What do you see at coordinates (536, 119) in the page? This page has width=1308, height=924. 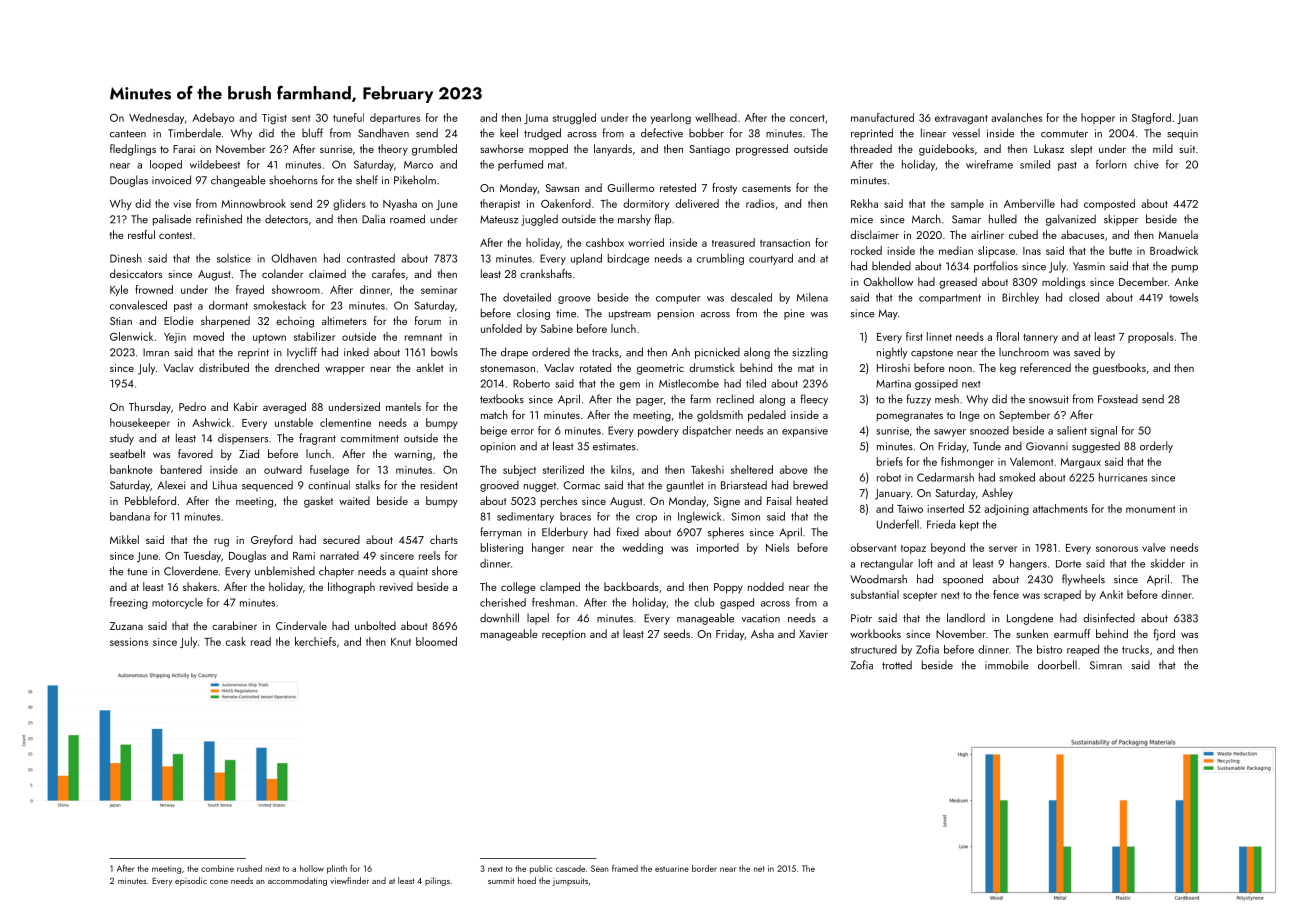 I see `Juma` at bounding box center [536, 119].
